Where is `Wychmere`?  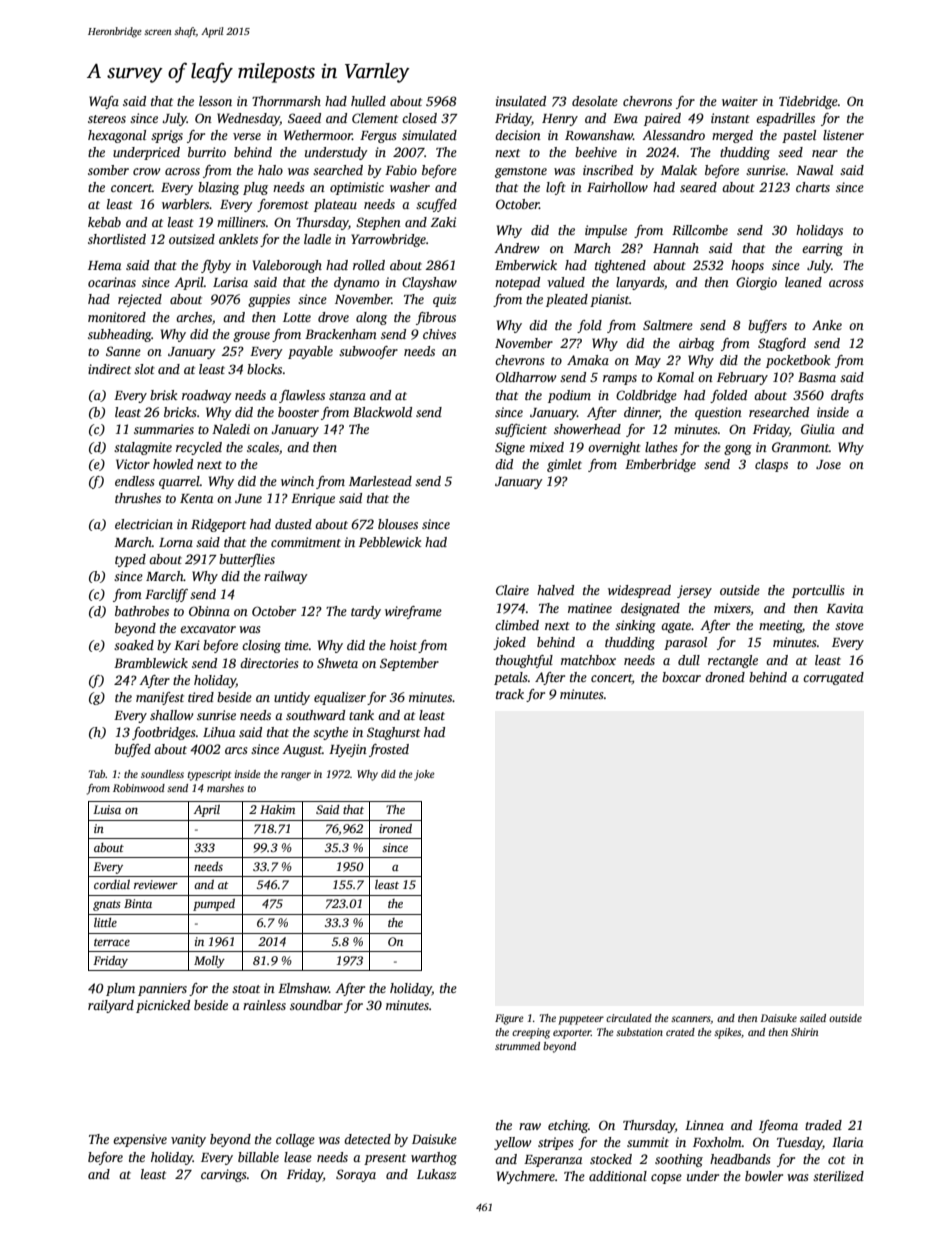 Wychmere is located at coordinates (526, 1177).
